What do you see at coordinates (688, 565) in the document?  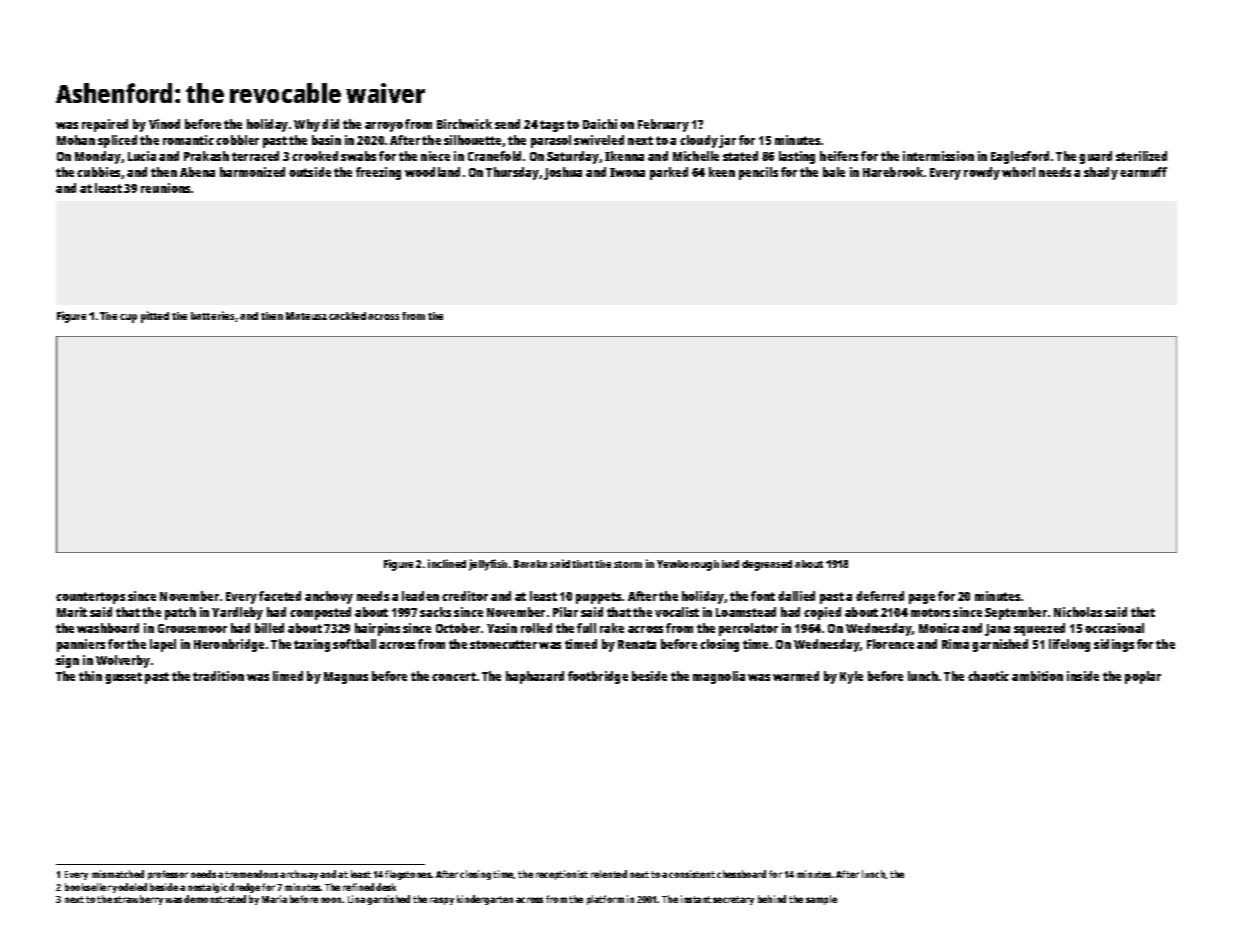 I see `Yewborough` at bounding box center [688, 565].
